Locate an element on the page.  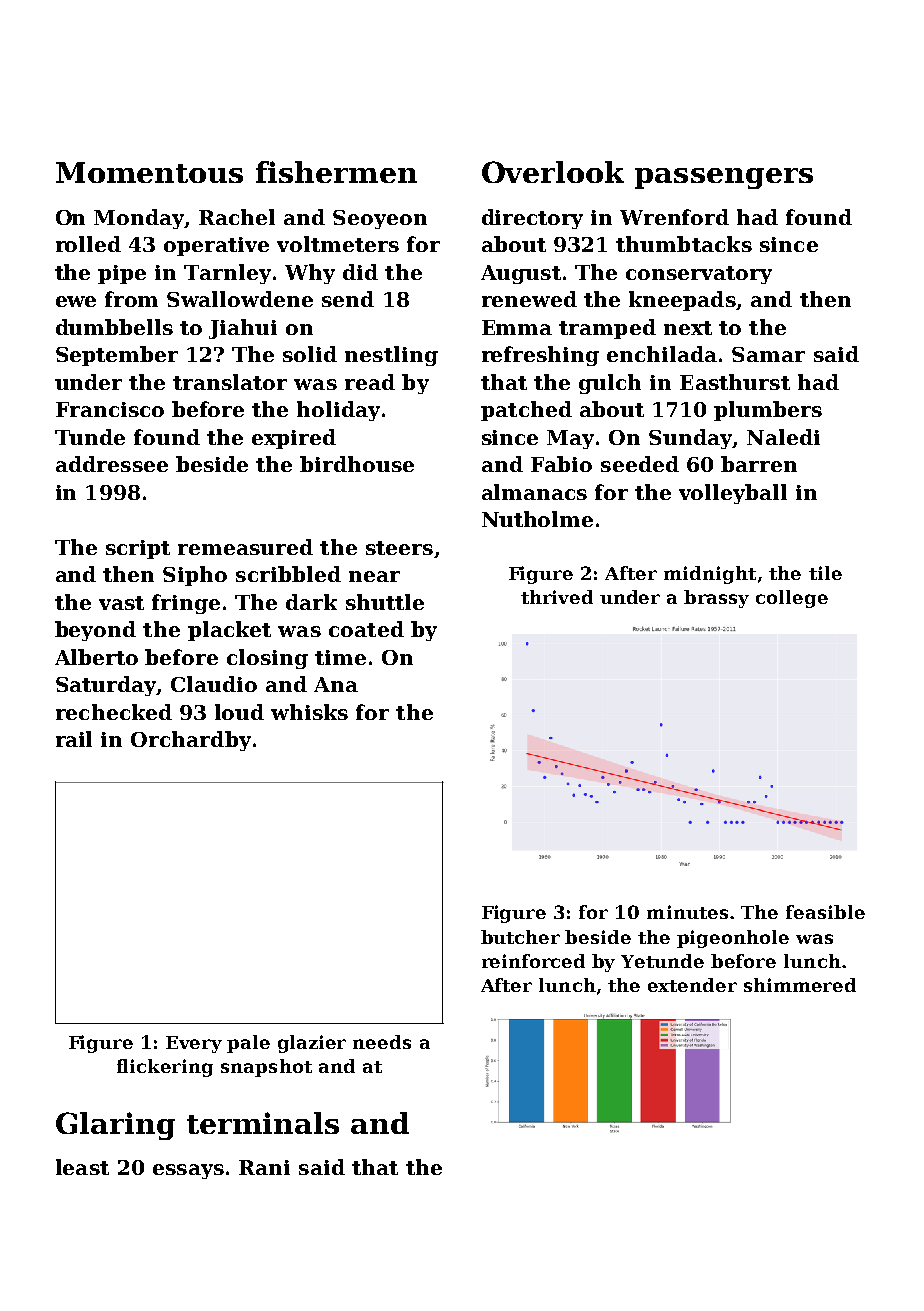
brassy is located at coordinates (716, 599).
